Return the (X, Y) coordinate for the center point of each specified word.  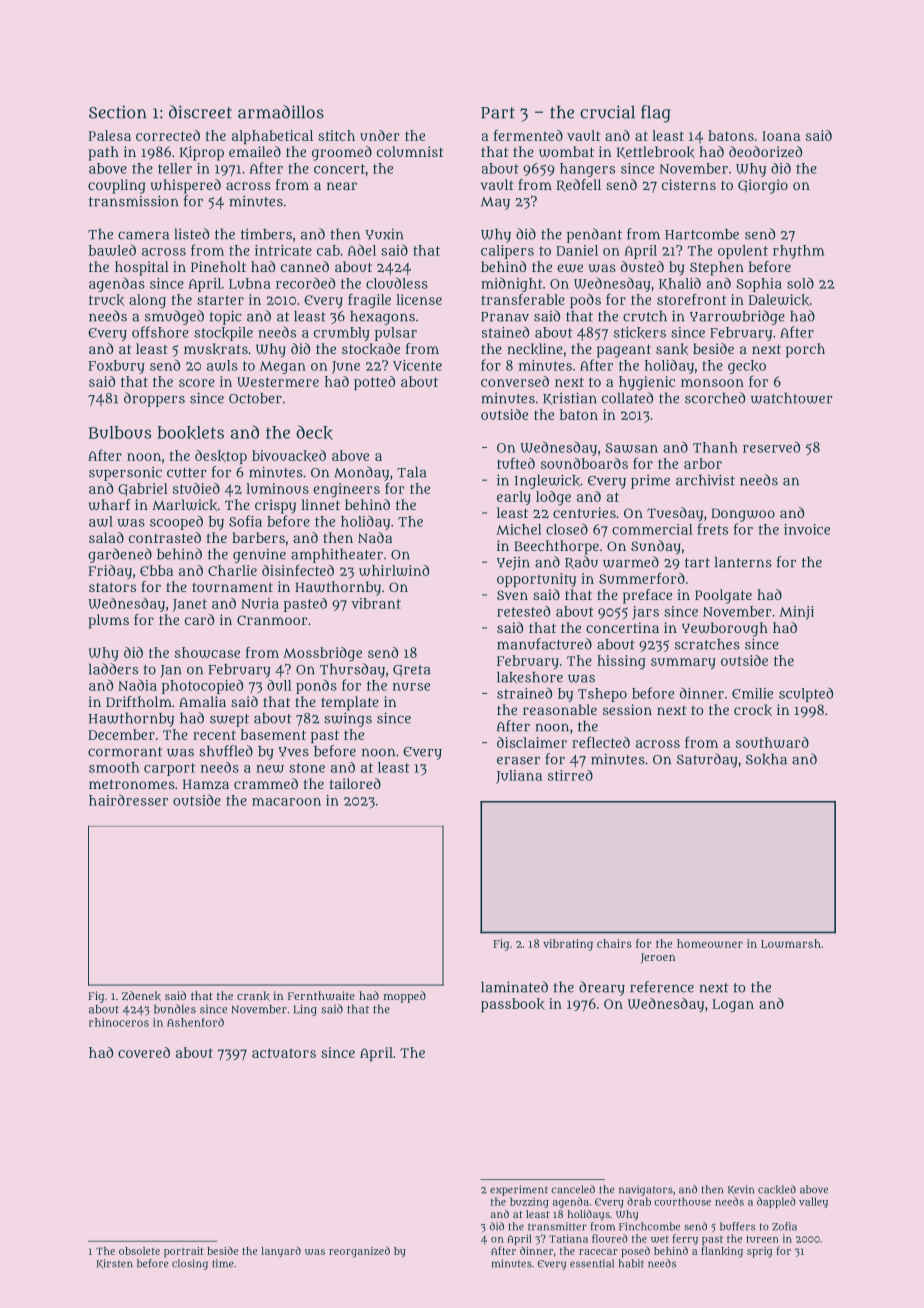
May (495, 203)
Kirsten (115, 1263)
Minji (796, 613)
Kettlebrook (656, 152)
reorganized (359, 1252)
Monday (361, 473)
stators (112, 587)
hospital (142, 268)
